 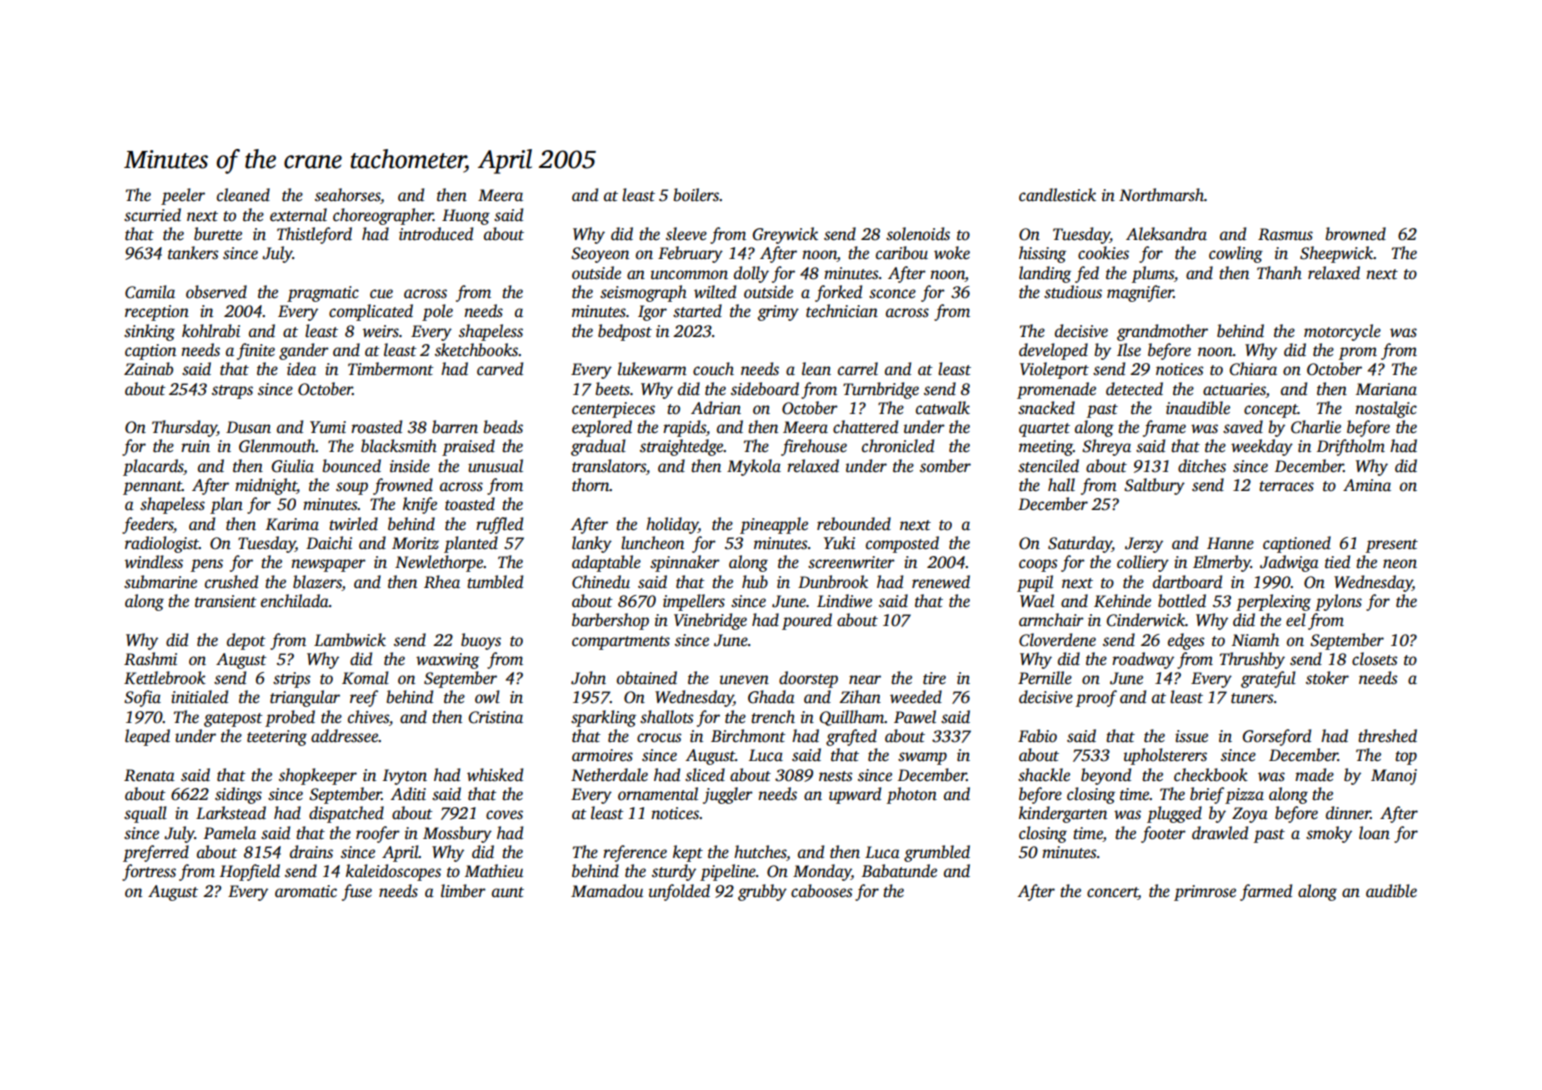 What do you see at coordinates (822, 872) in the image?
I see `Monday` at bounding box center [822, 872].
